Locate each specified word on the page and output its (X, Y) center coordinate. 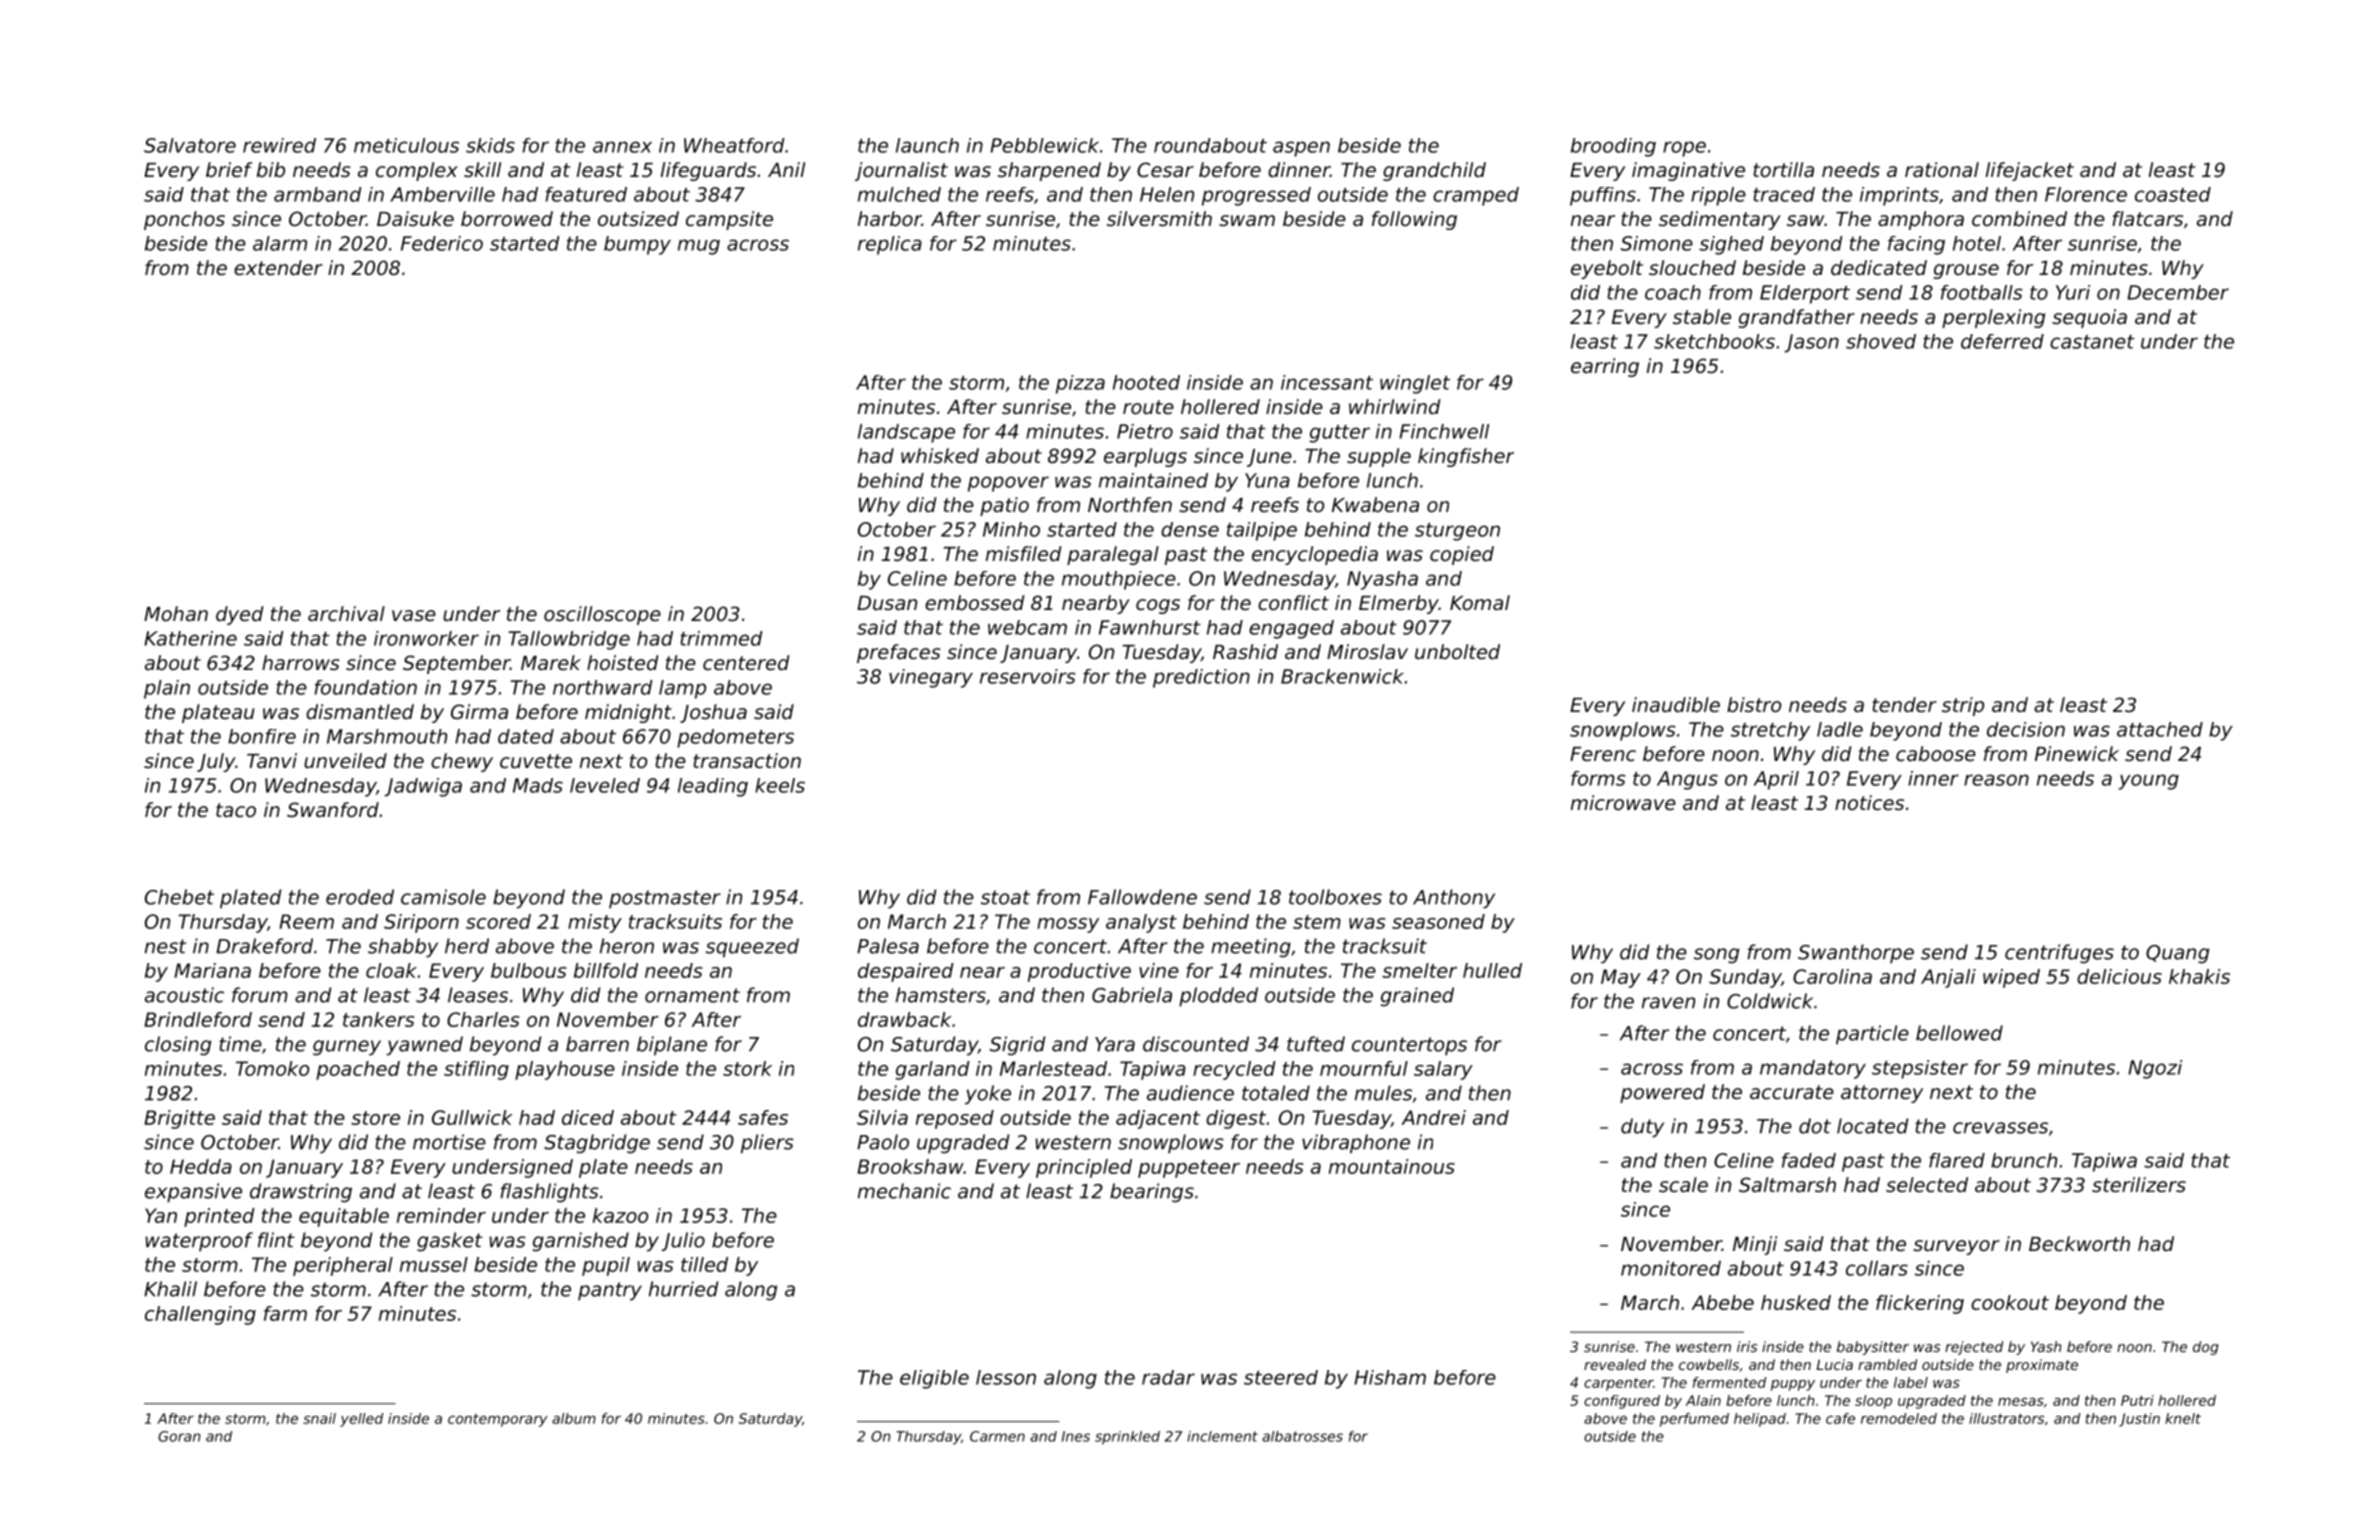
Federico (442, 243)
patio (1004, 506)
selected (1927, 1185)
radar (1168, 1377)
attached (2160, 729)
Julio (683, 1241)
